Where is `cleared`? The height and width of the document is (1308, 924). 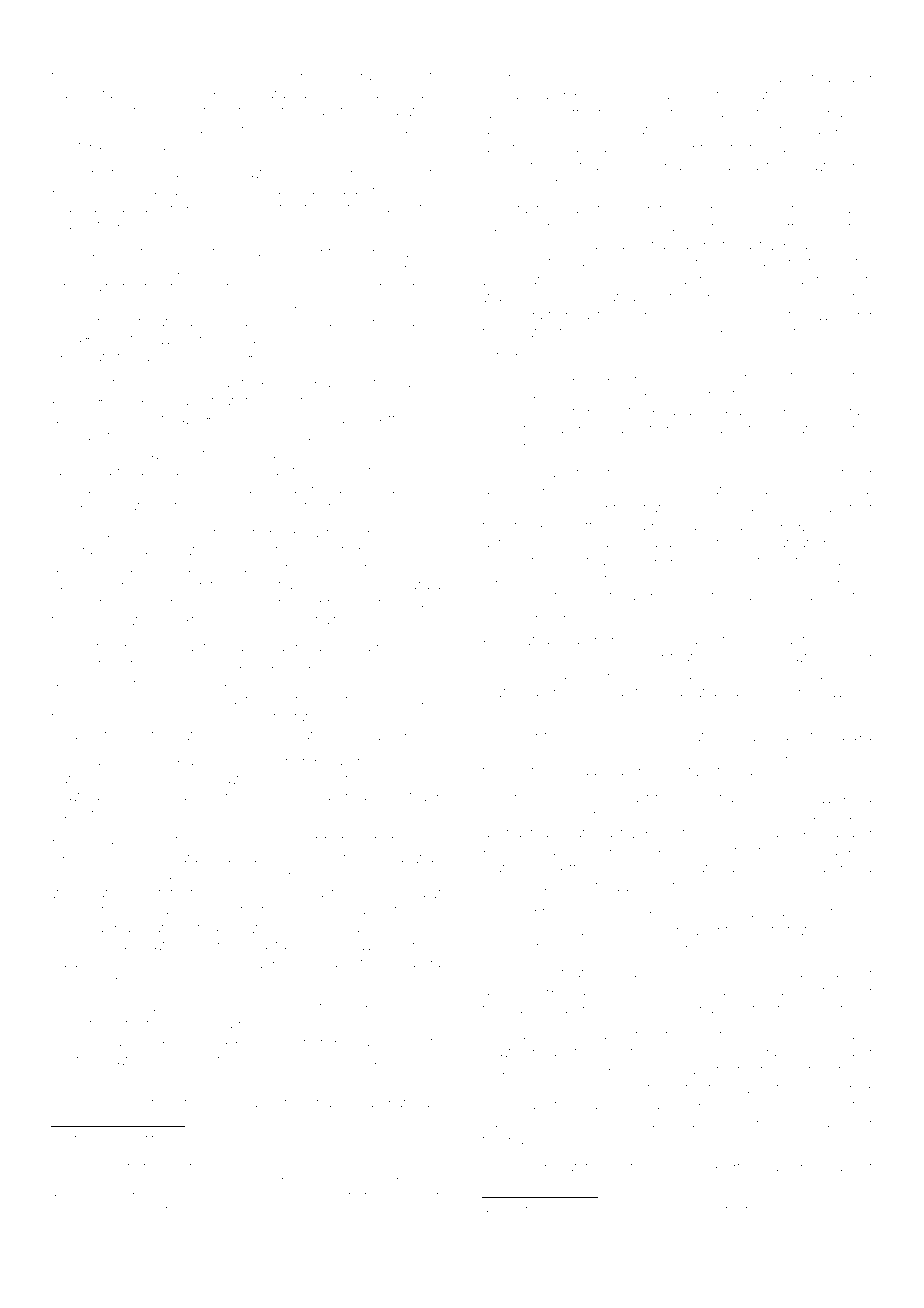
cleared is located at coordinates (75, 735).
